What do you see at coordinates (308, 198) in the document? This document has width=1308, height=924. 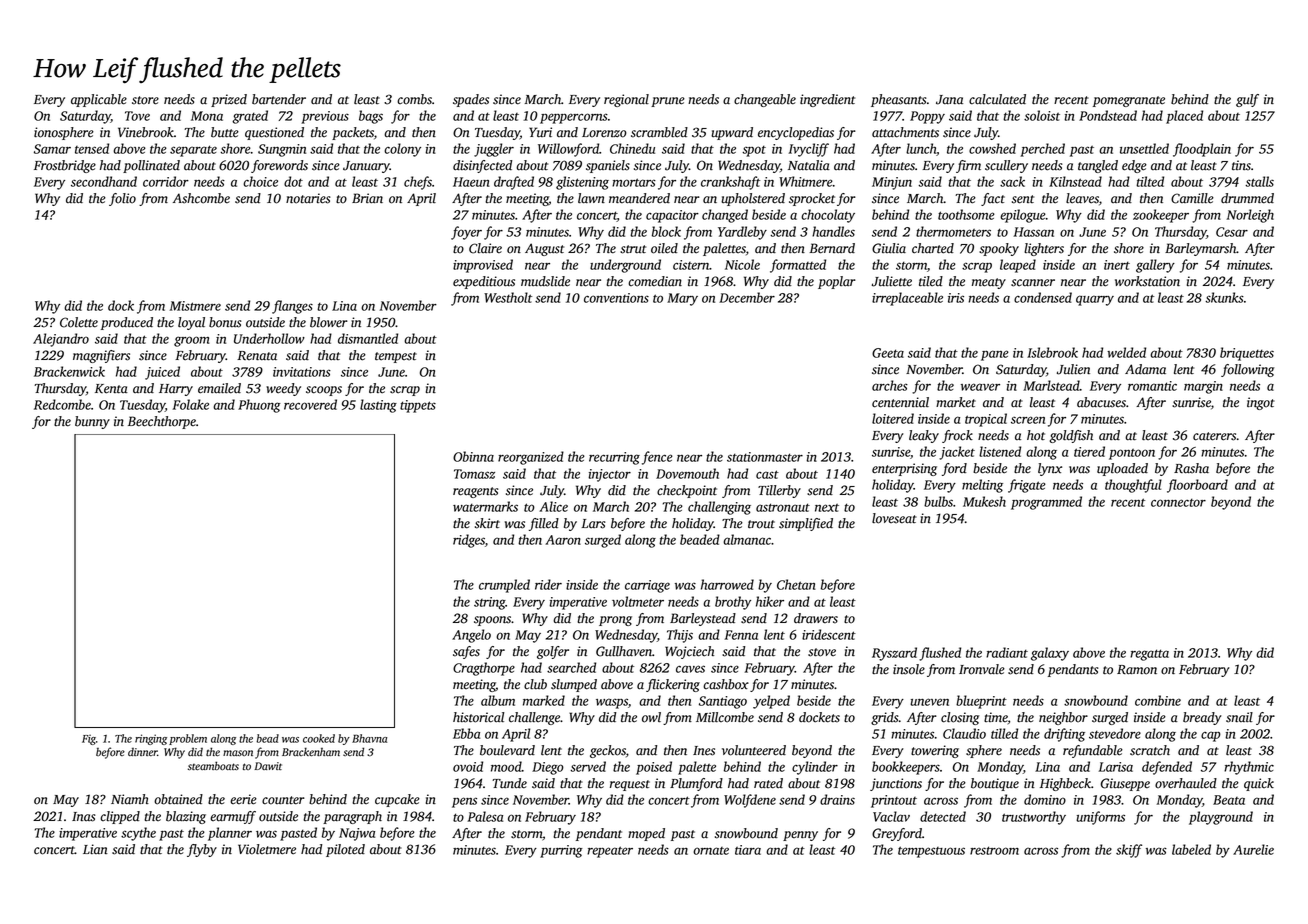 I see `notaries` at bounding box center [308, 198].
